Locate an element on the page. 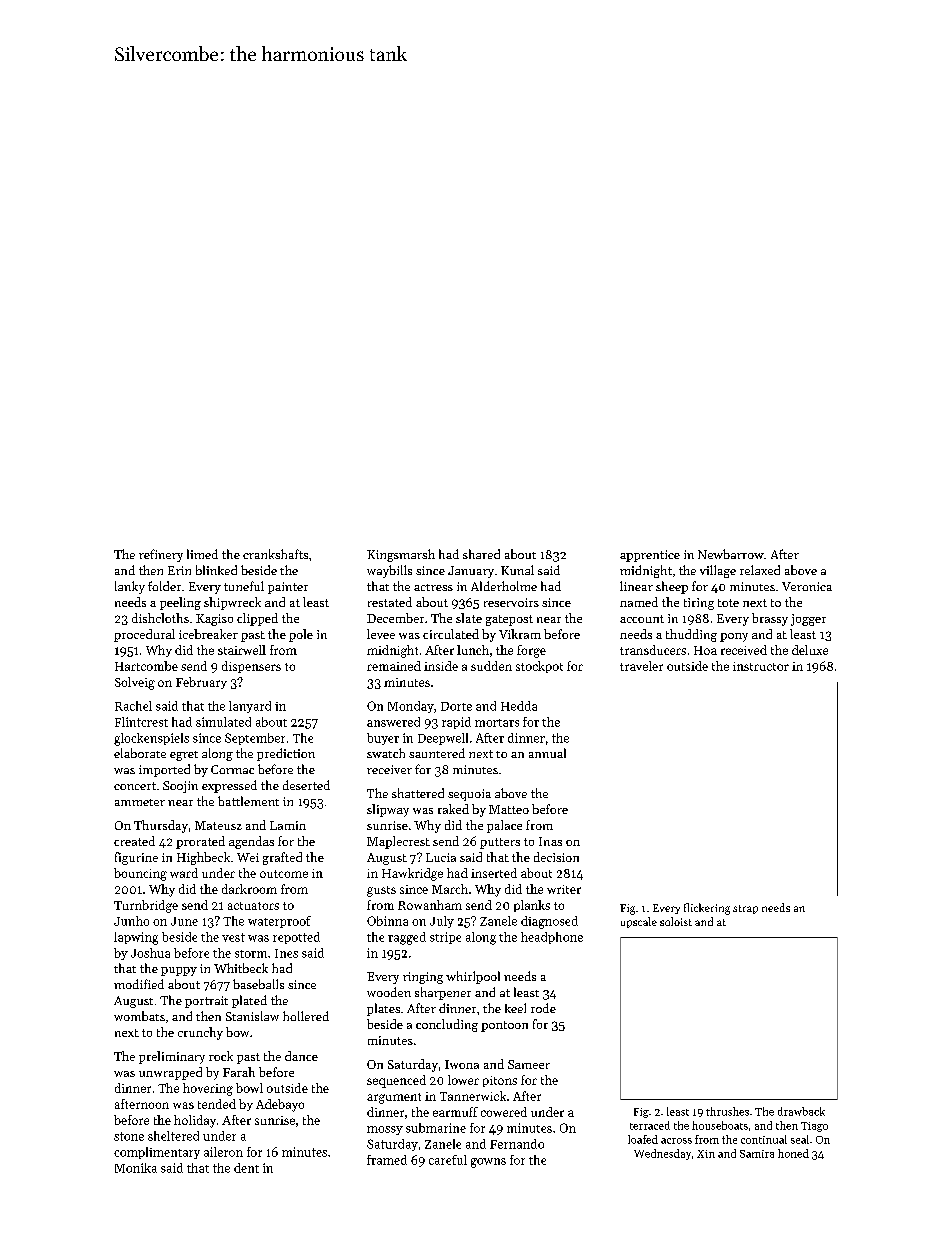  agendas is located at coordinates (251, 842).
